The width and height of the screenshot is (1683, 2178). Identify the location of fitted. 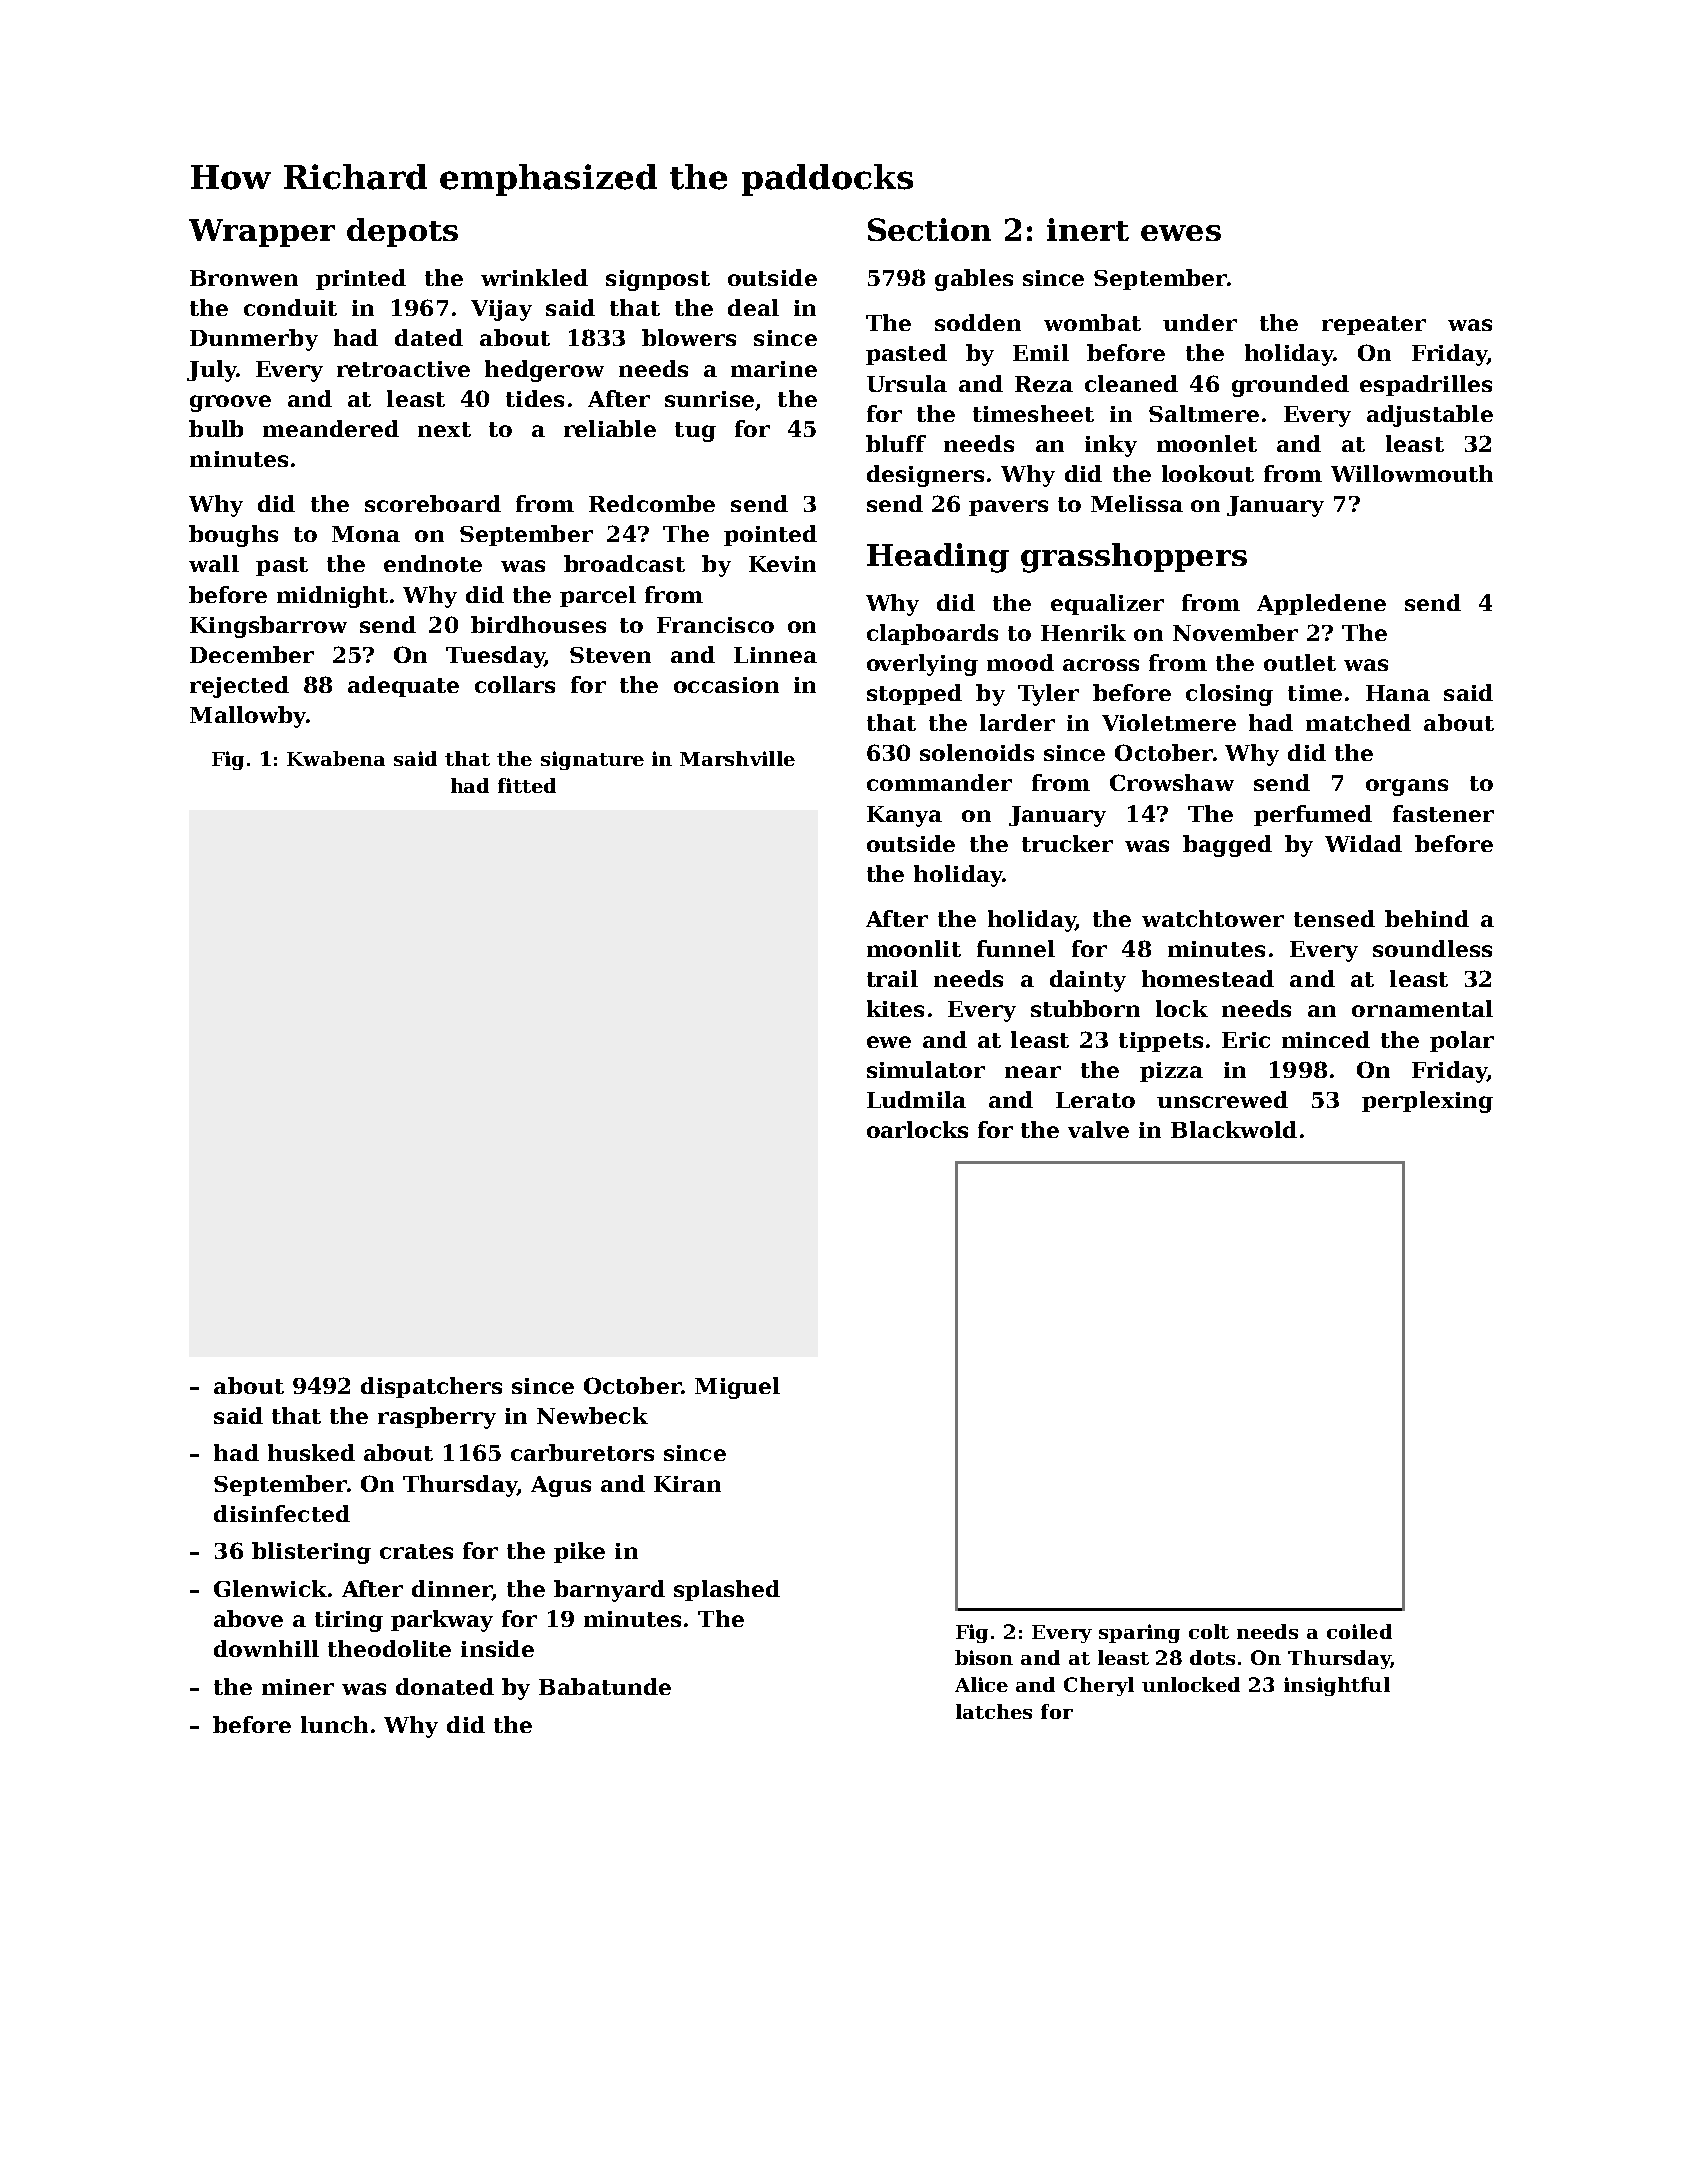
(527, 785).
